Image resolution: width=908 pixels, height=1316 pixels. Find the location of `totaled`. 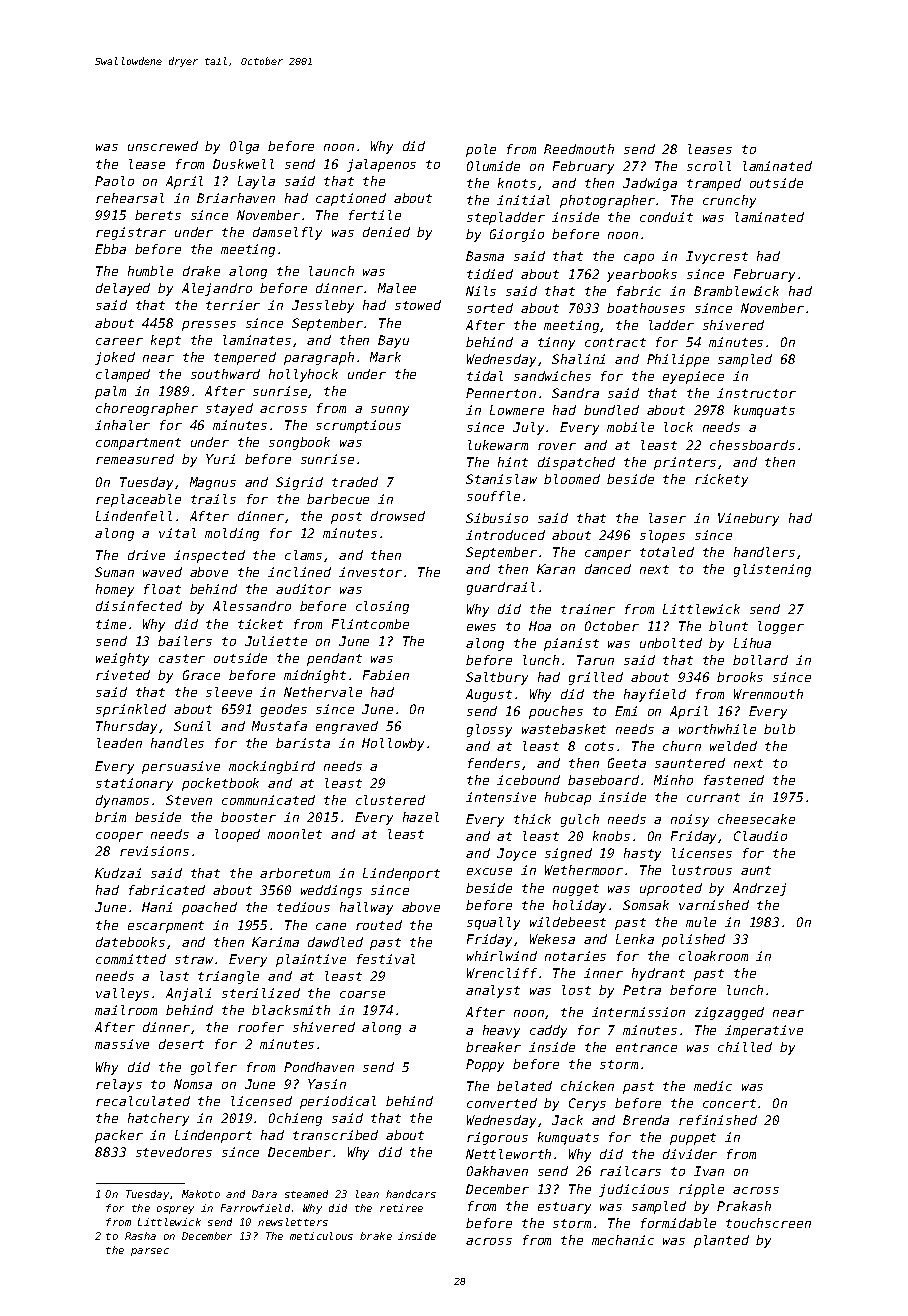

totaled is located at coordinates (667, 552).
